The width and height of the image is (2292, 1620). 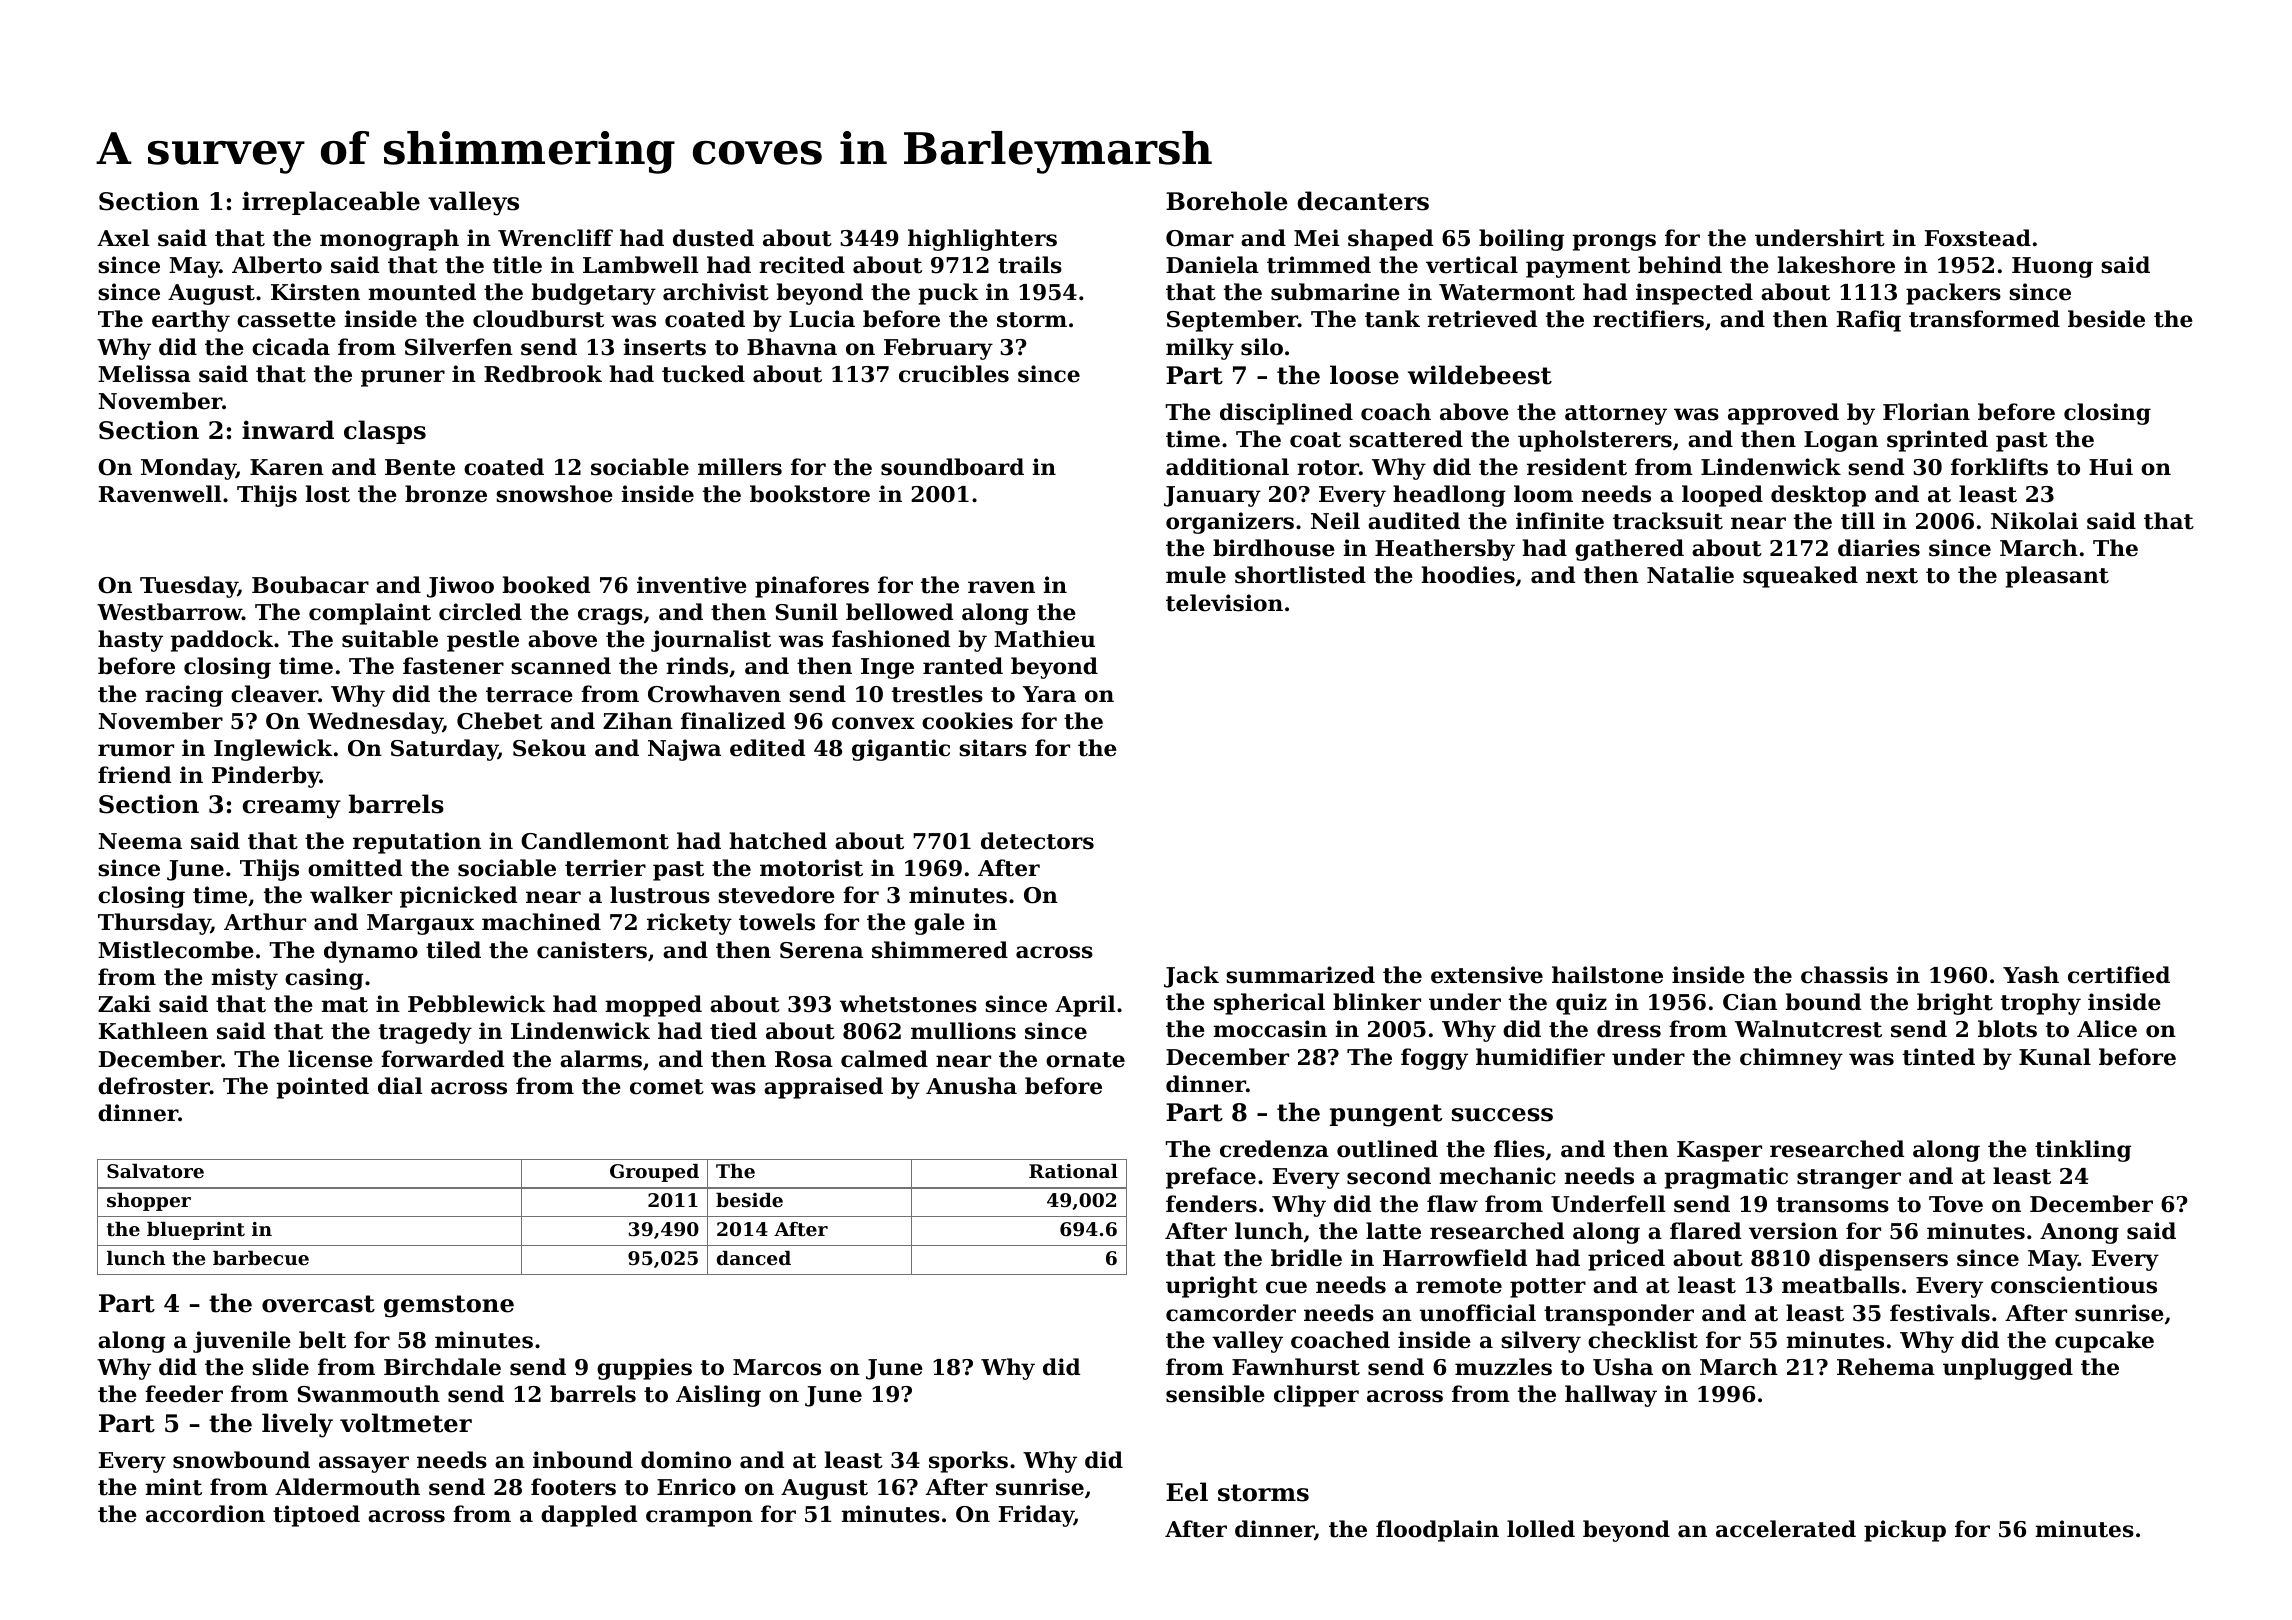 I want to click on barbecue, so click(x=261, y=1258).
